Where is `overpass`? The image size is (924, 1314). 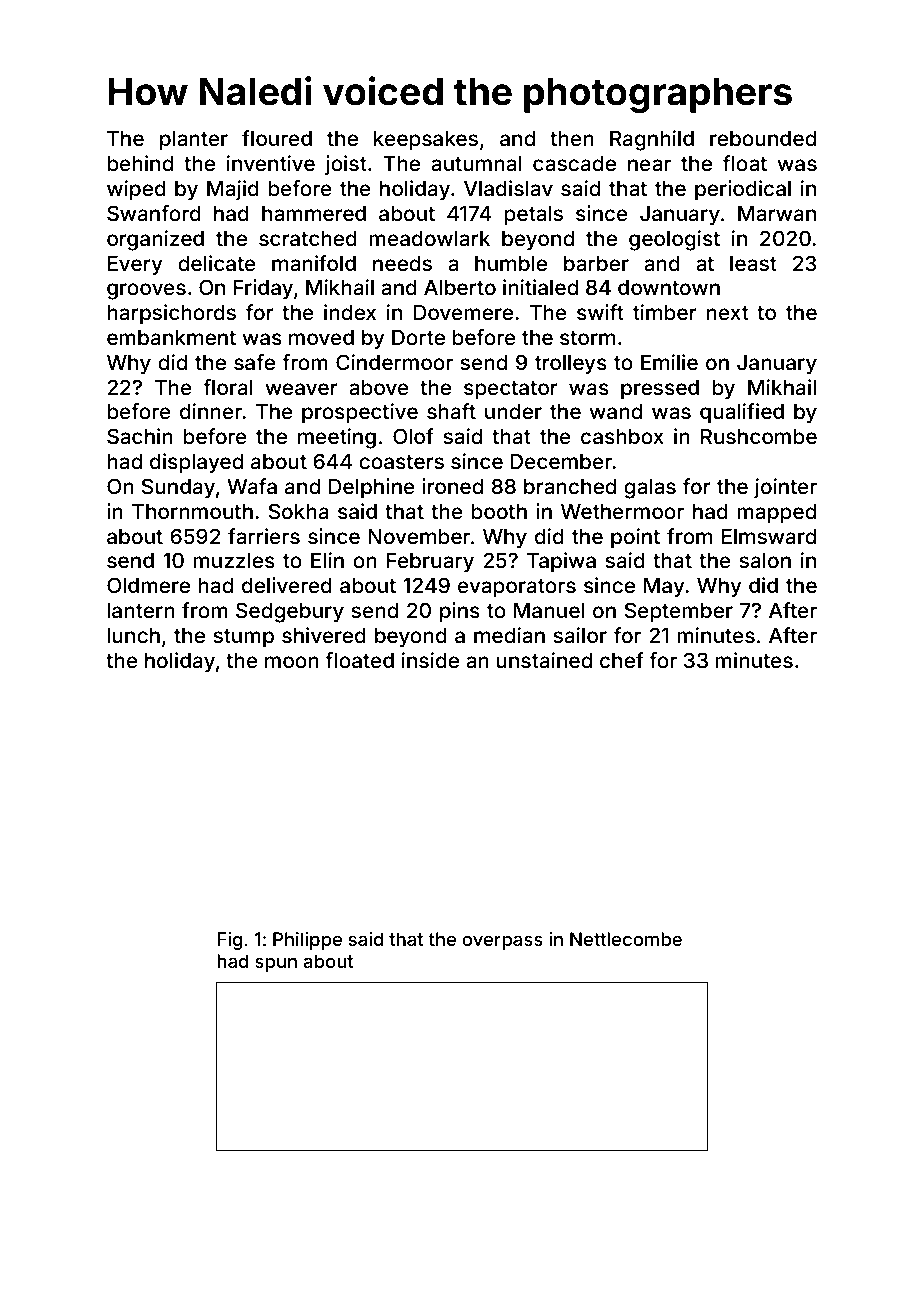
overpass is located at coordinates (502, 942).
